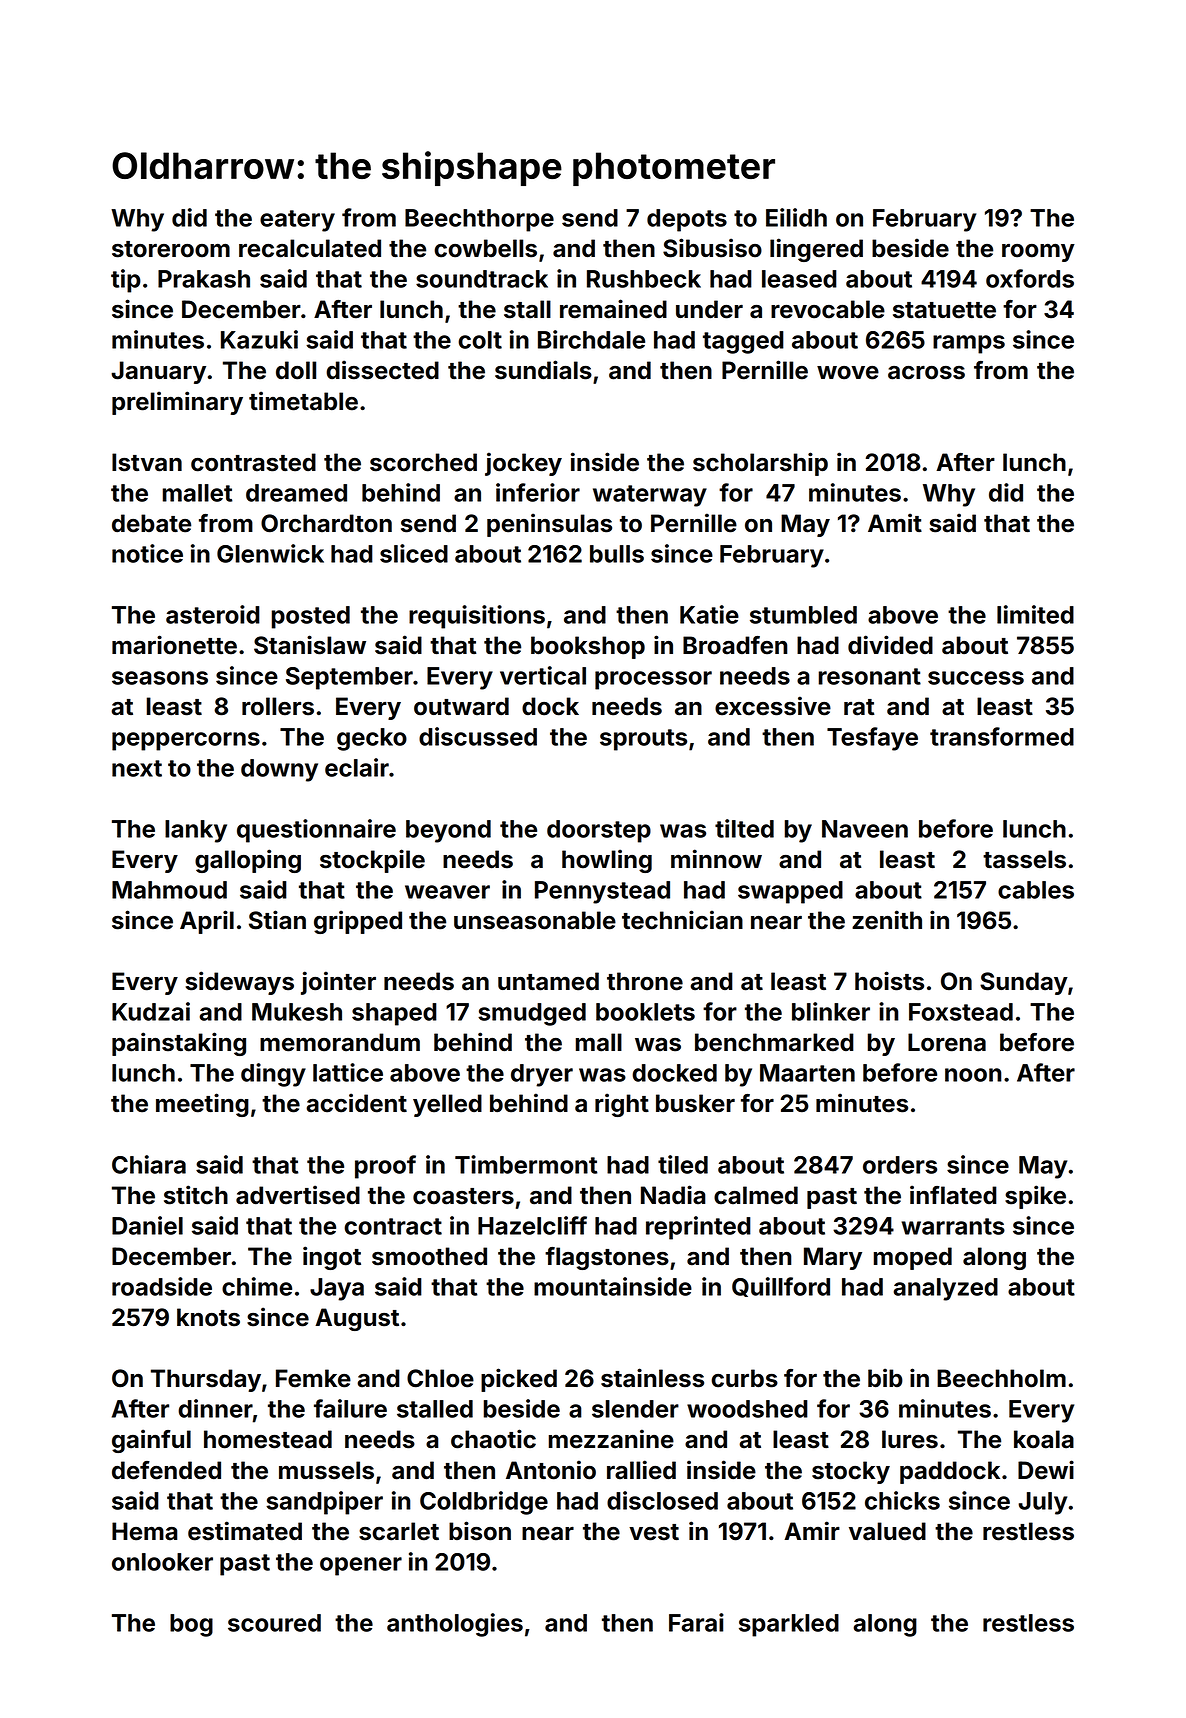 The width and height of the screenshot is (1186, 1718). I want to click on posted, so click(311, 617).
